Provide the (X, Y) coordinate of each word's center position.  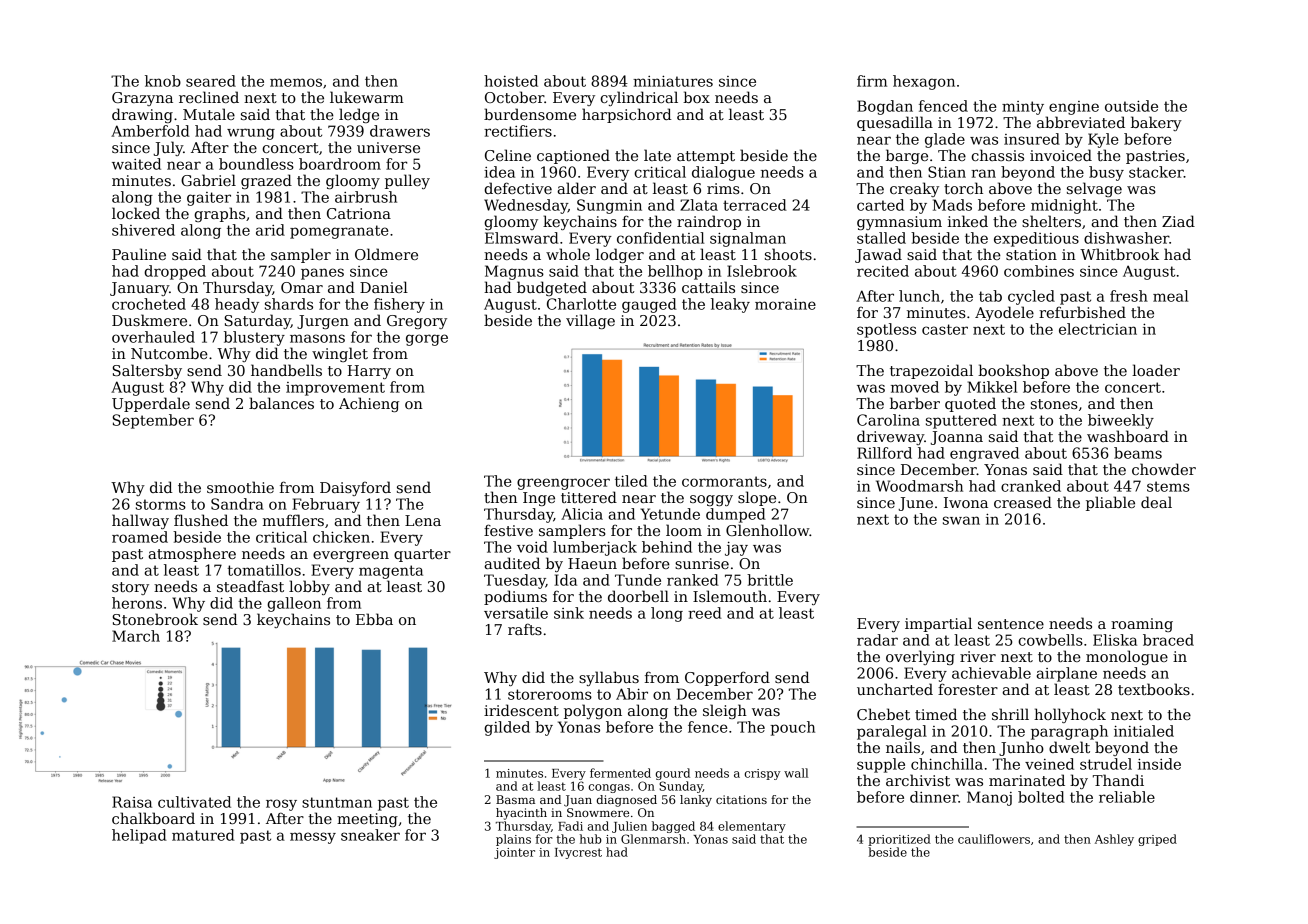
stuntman (337, 802)
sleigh (725, 711)
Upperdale (151, 404)
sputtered (961, 421)
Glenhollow (768, 530)
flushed (201, 520)
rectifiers (518, 131)
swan (961, 520)
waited (136, 164)
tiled (631, 481)
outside (1131, 106)
